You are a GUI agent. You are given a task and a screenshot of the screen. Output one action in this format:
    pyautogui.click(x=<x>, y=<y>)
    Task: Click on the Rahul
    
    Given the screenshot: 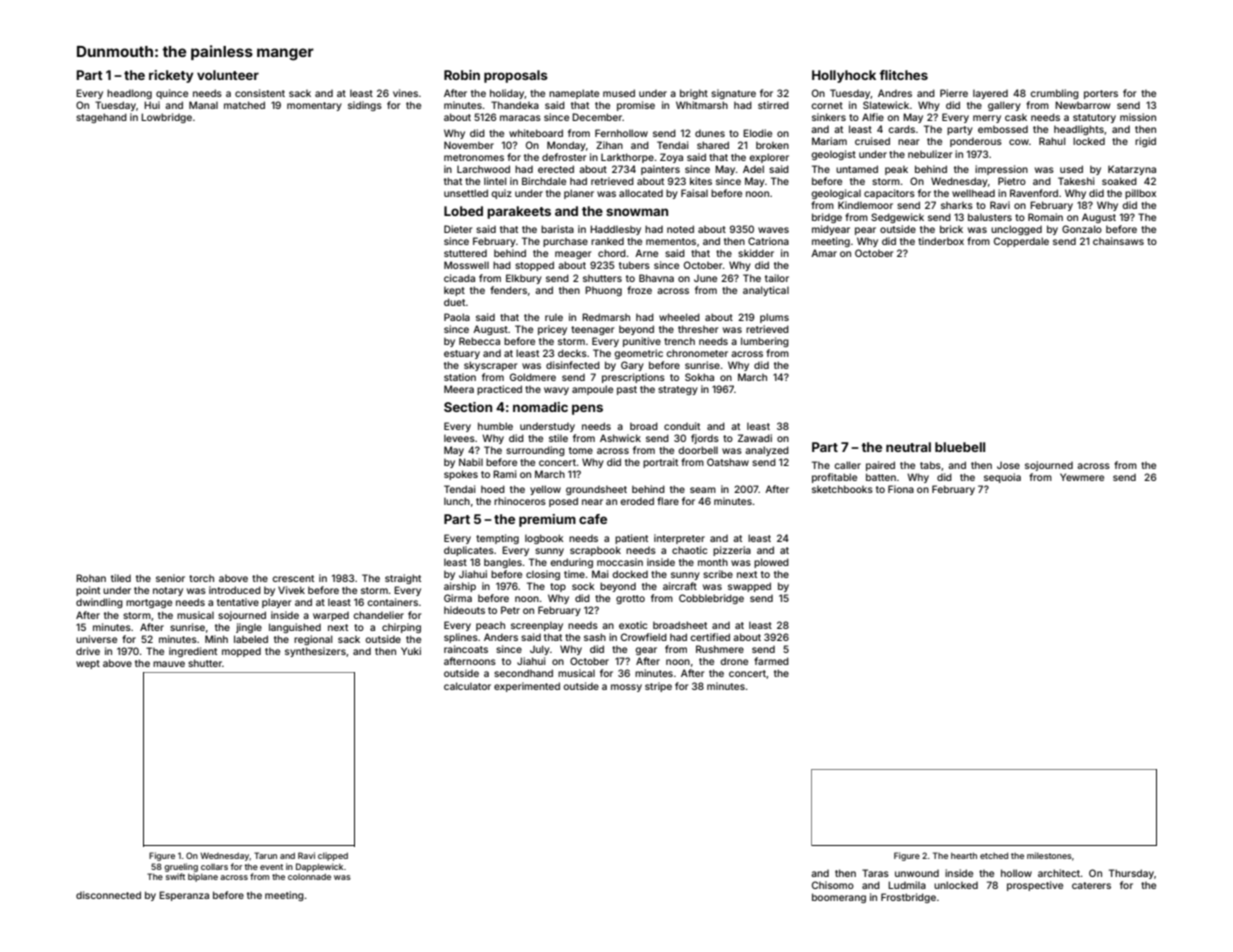 What is the action you would take?
    pyautogui.click(x=1052, y=141)
